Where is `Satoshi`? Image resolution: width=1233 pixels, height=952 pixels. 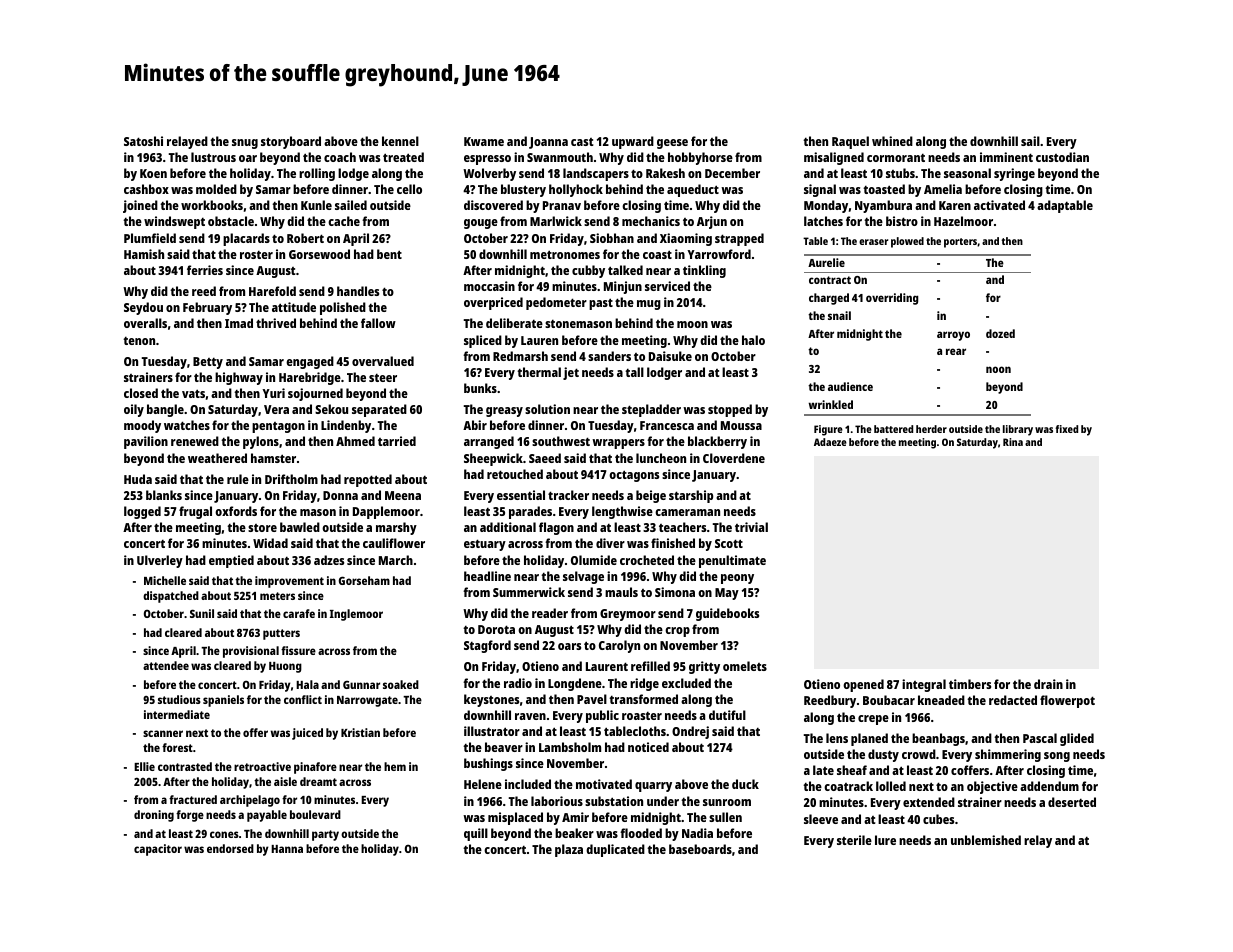
Satoshi is located at coordinates (143, 141).
